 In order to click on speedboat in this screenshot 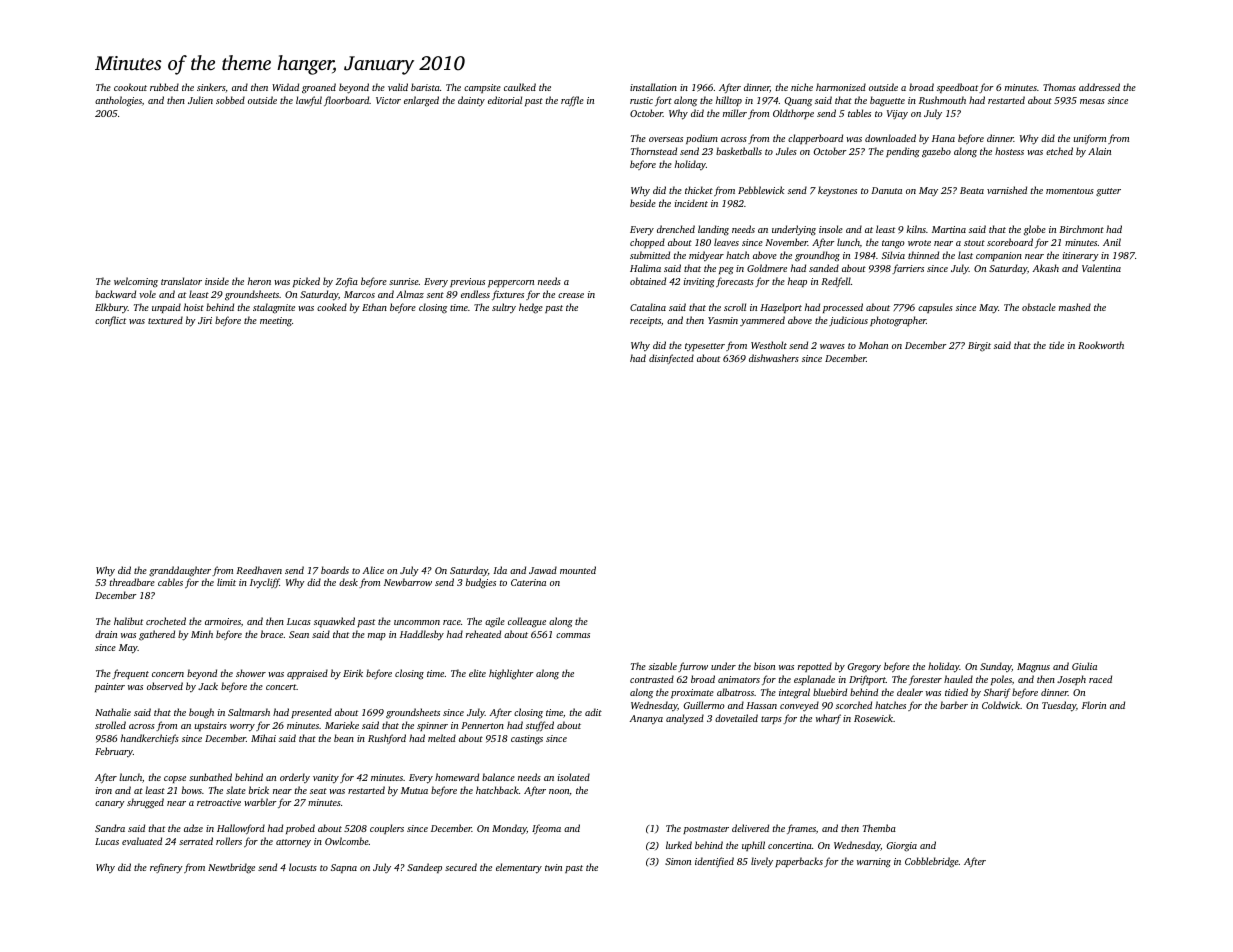, I will do `click(957, 88)`.
